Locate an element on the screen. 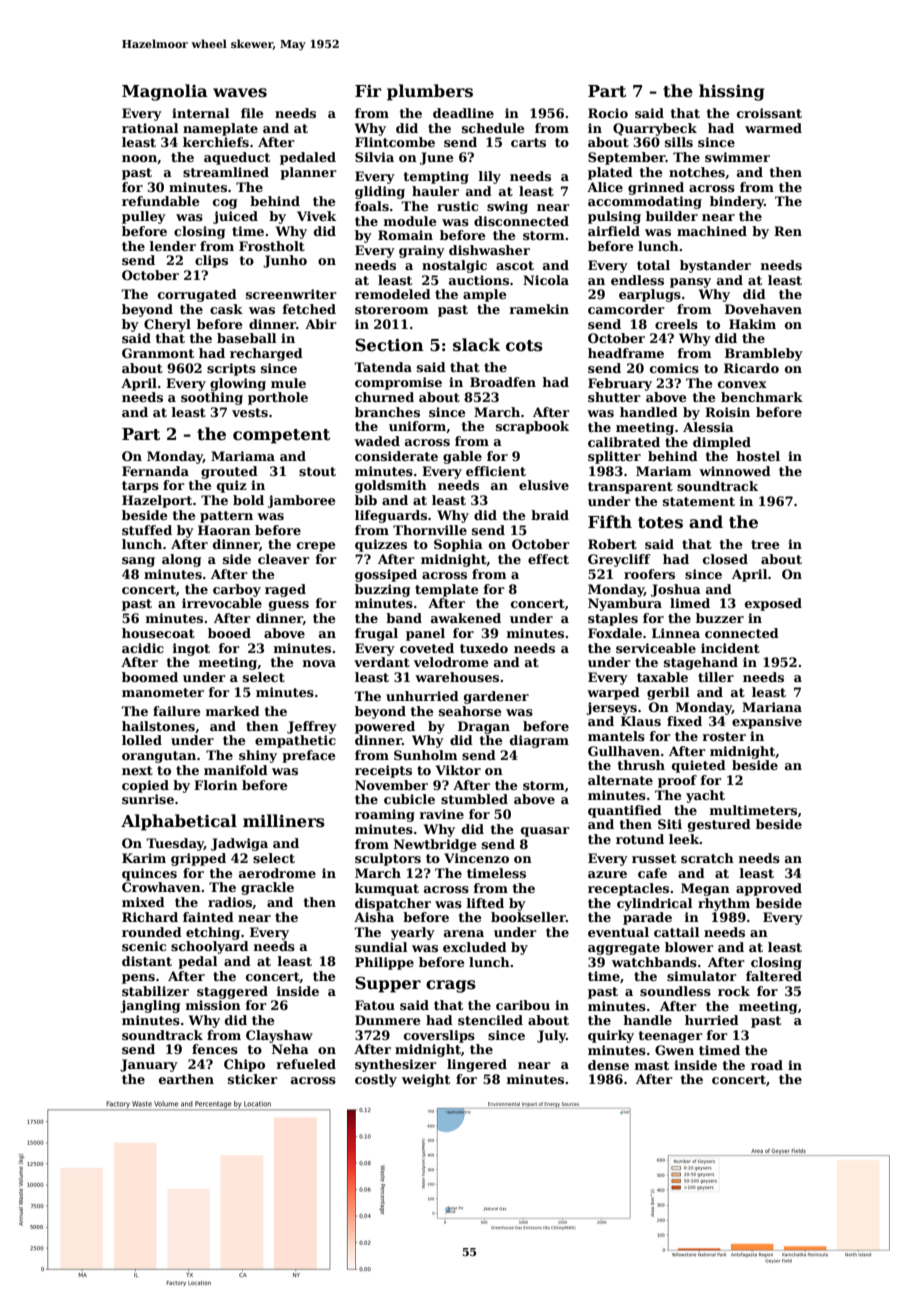 This screenshot has width=924, height=1308. Gullhaven is located at coordinates (624, 751).
